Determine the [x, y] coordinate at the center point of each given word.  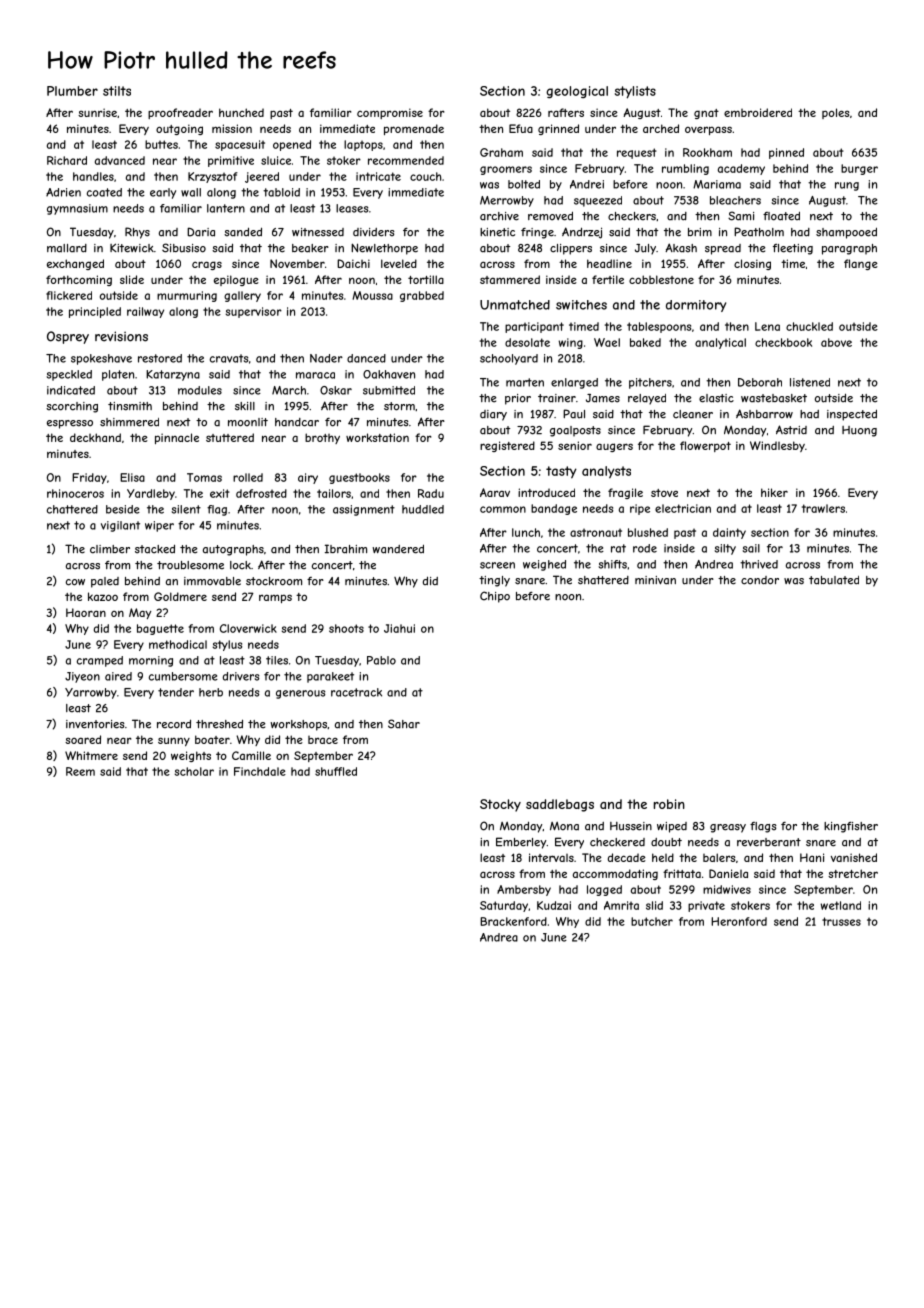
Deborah [760, 382]
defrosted [261, 493]
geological [577, 92]
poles [835, 113]
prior [518, 399]
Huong [859, 431]
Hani [812, 857]
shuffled [336, 771]
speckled [69, 375]
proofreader [180, 113]
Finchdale [260, 771]
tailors [334, 493]
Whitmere [91, 755]
